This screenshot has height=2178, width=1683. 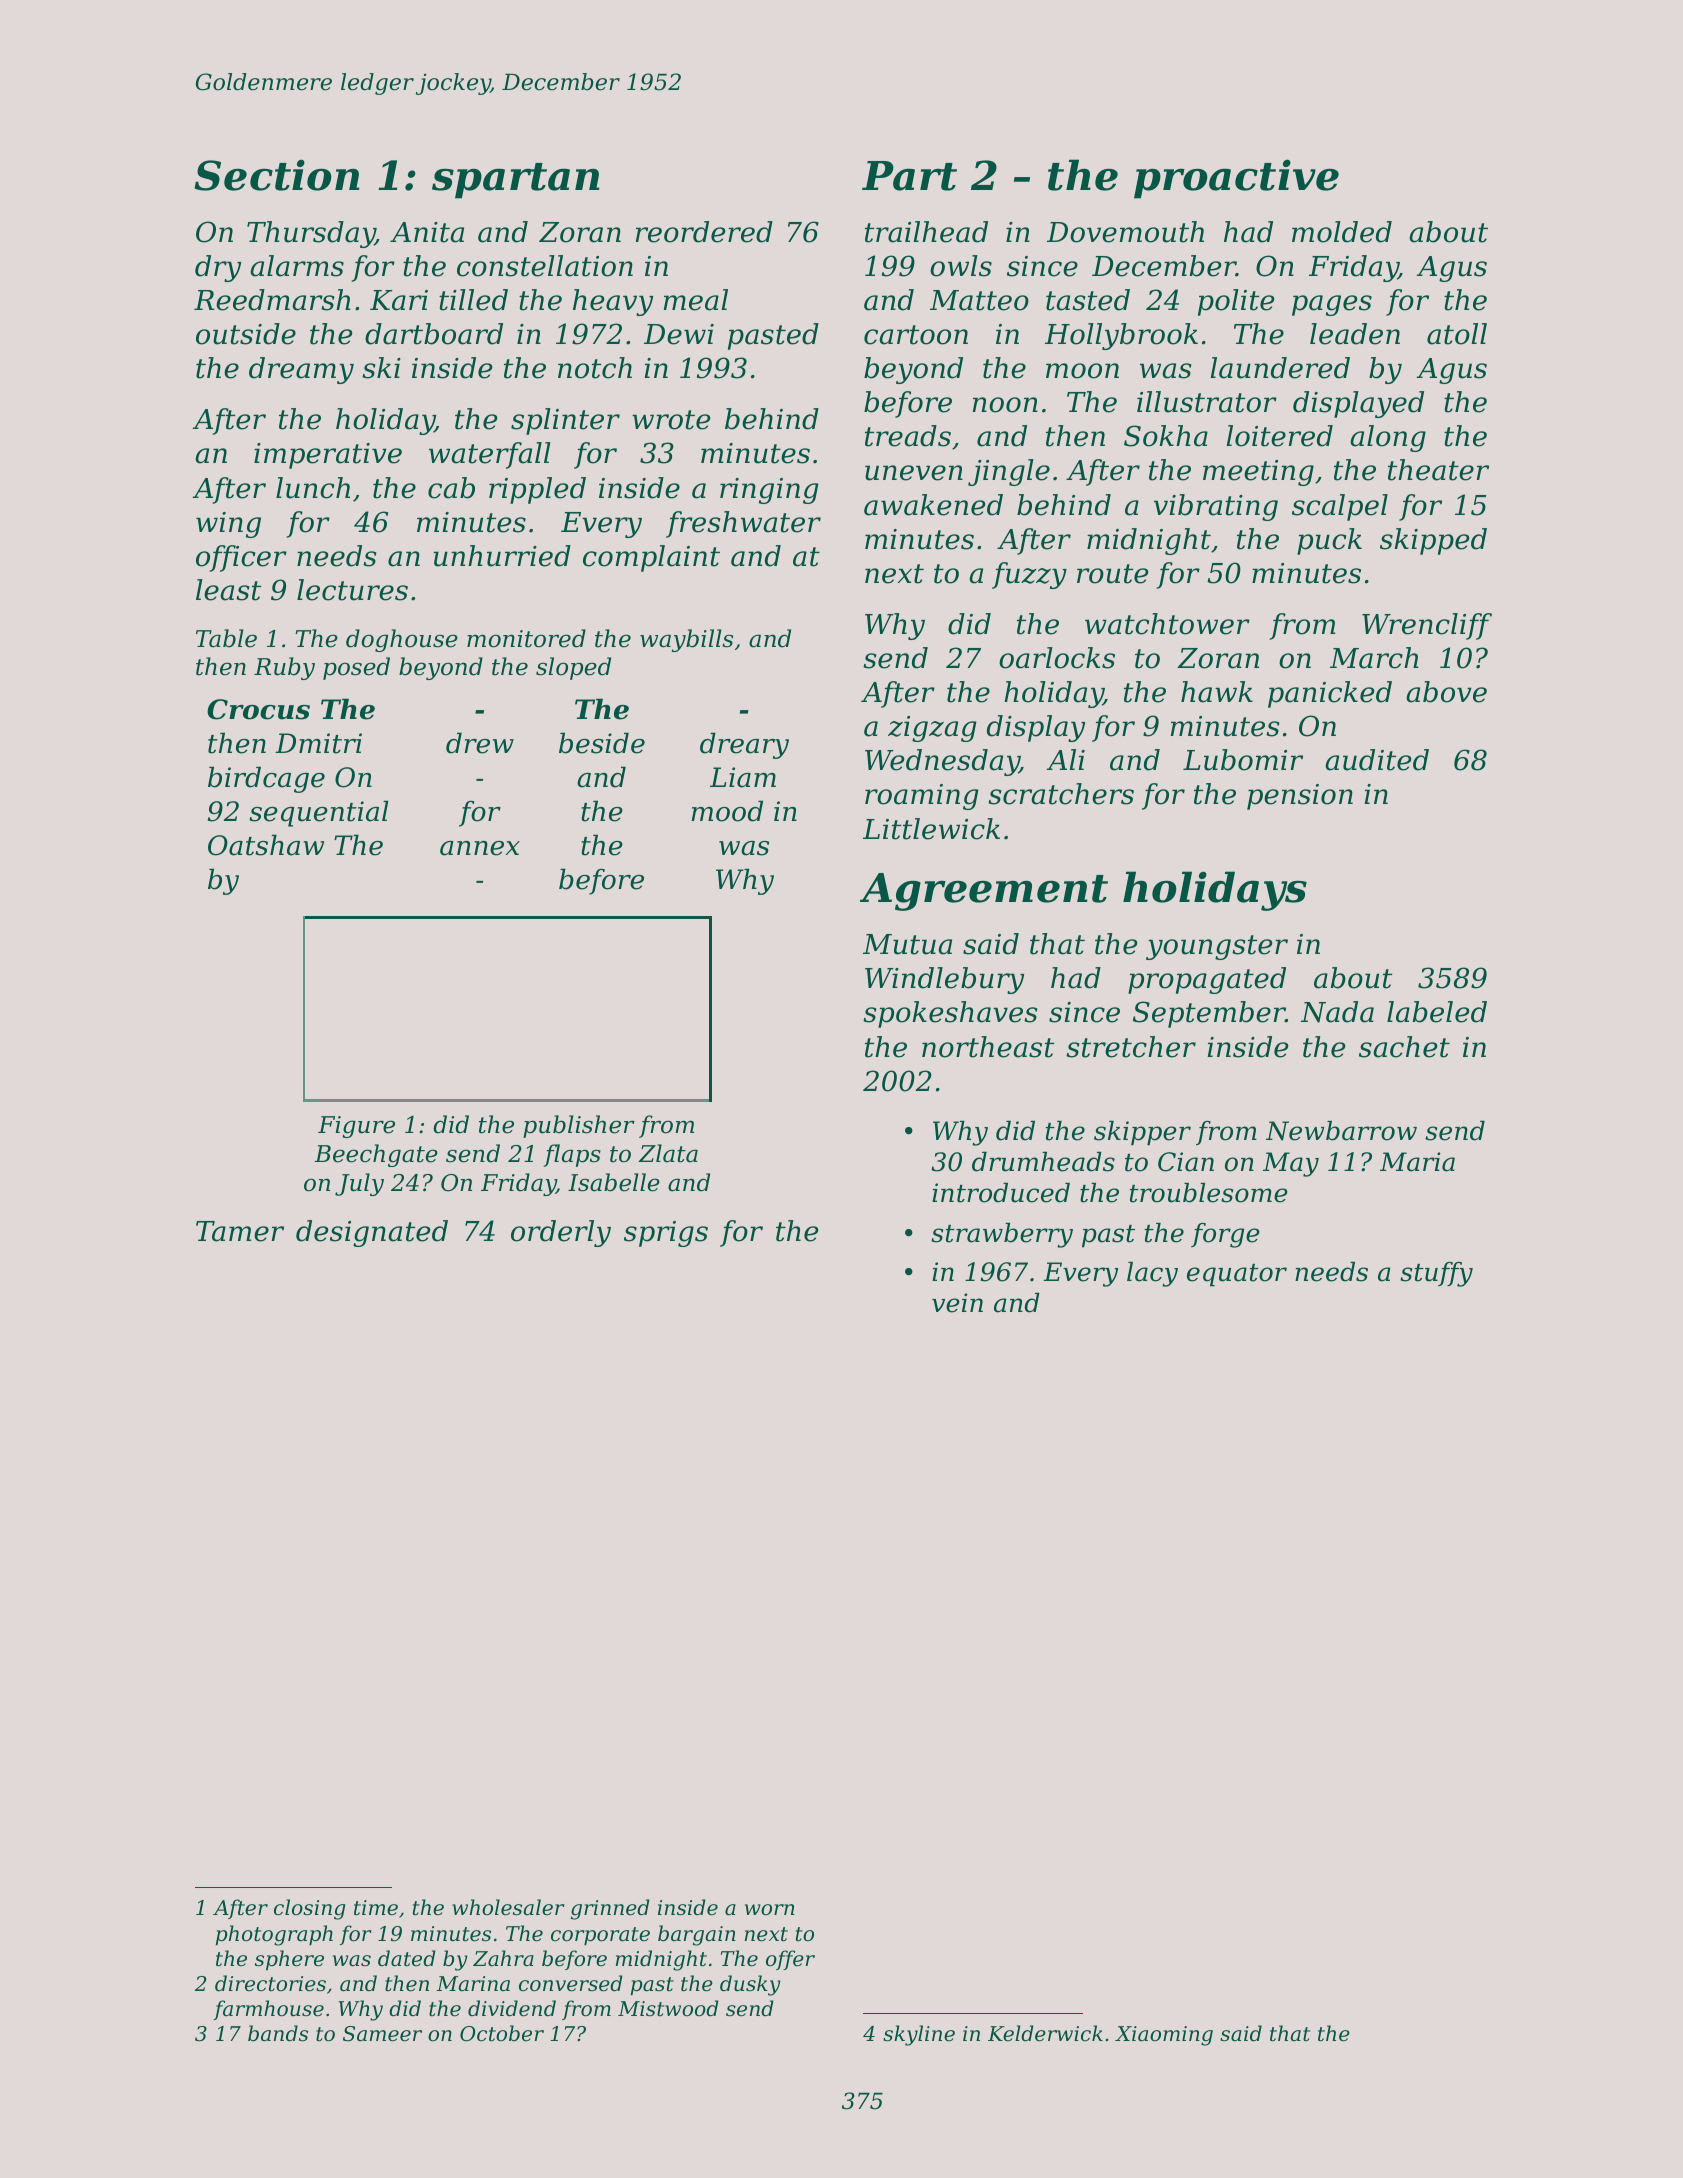 I want to click on dreamy, so click(x=301, y=370).
